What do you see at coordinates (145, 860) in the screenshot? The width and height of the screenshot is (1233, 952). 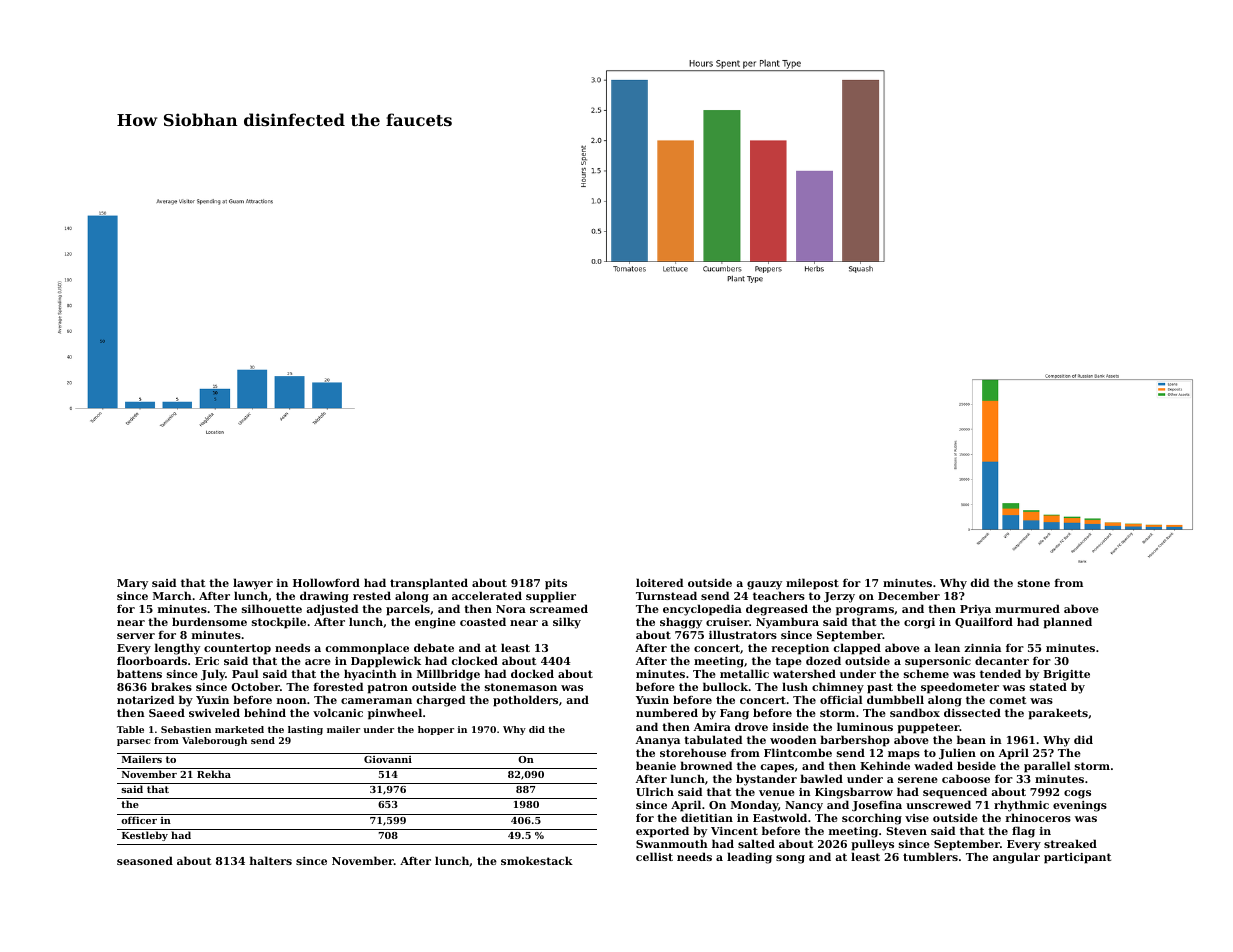 I see `seasoned` at bounding box center [145, 860].
